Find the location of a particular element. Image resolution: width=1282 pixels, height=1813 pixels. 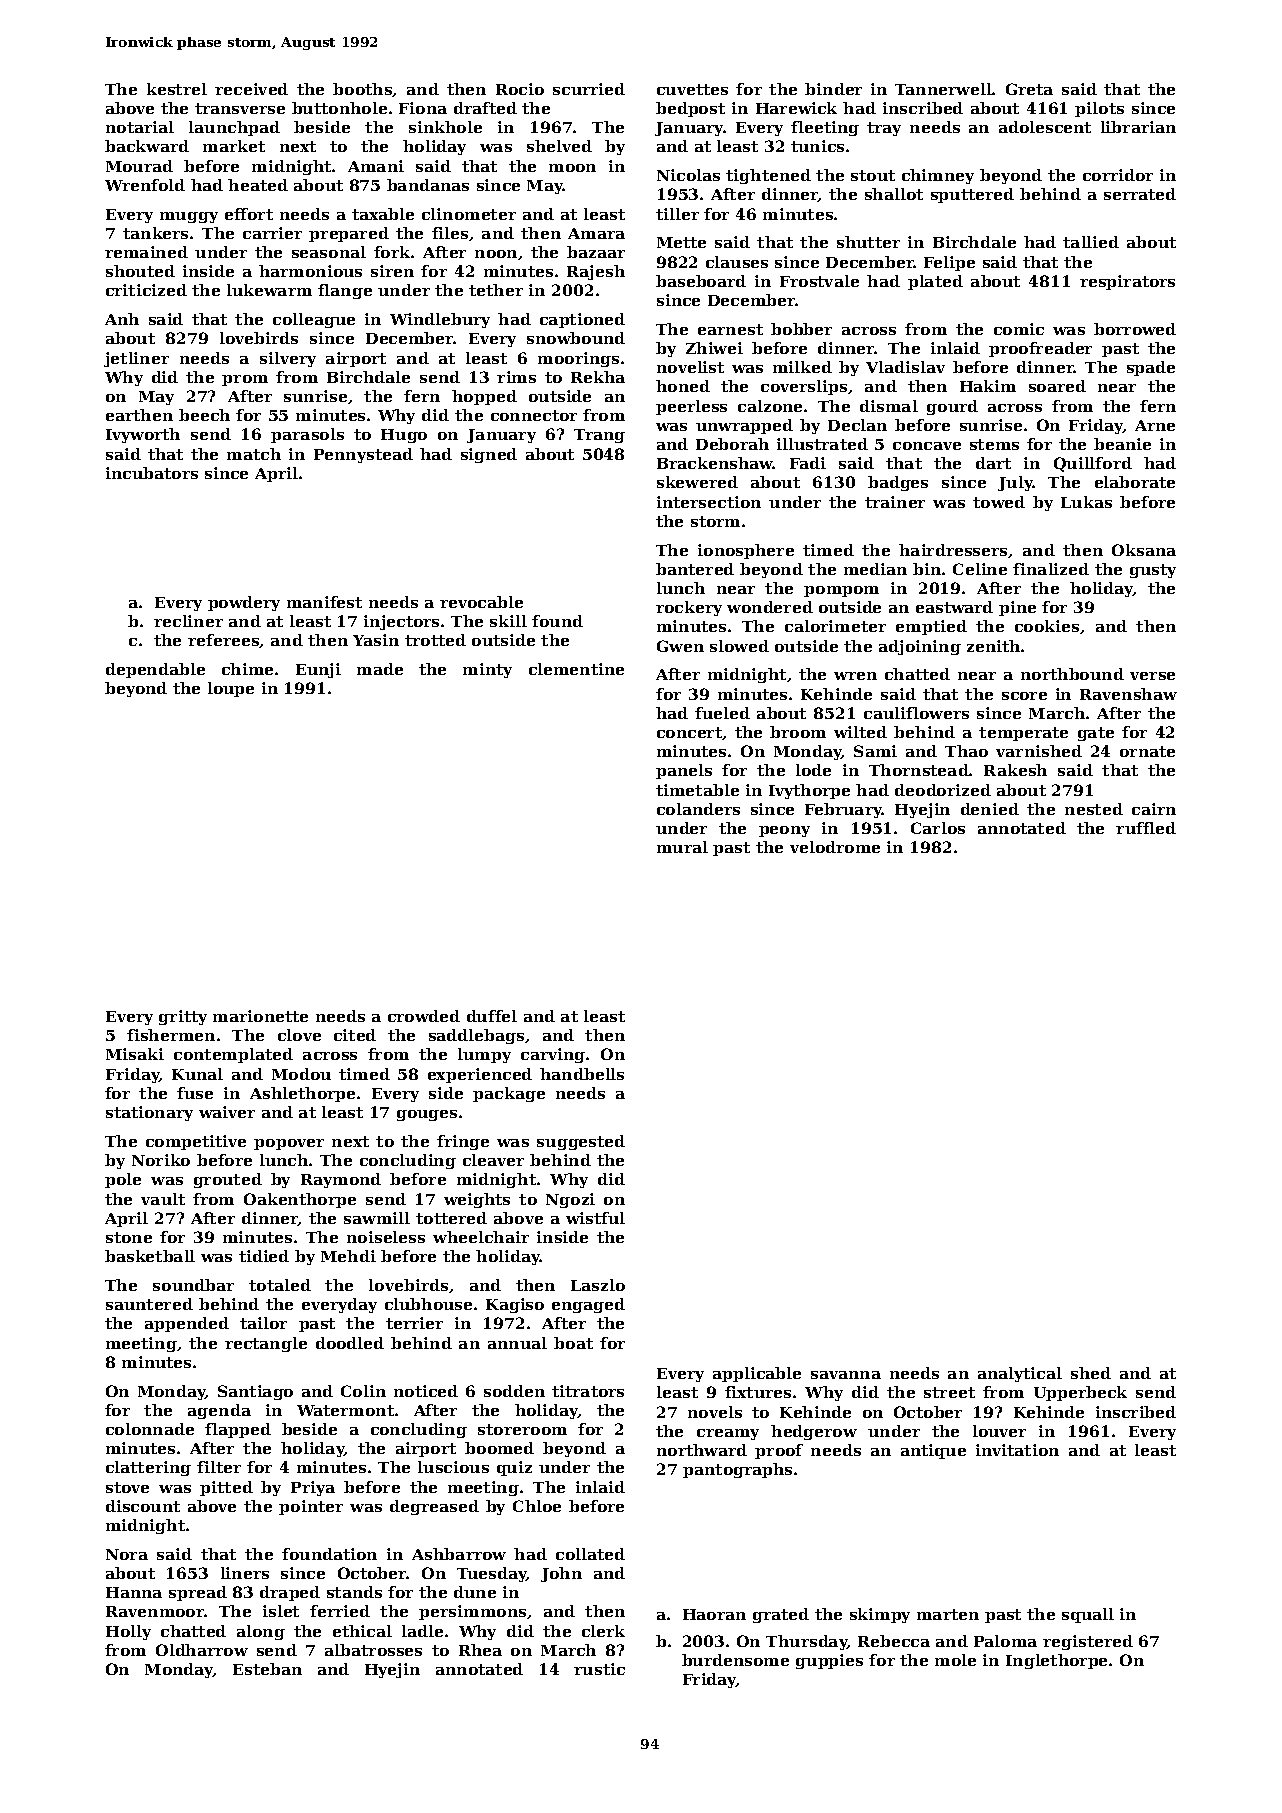

Carlos is located at coordinates (938, 828).
